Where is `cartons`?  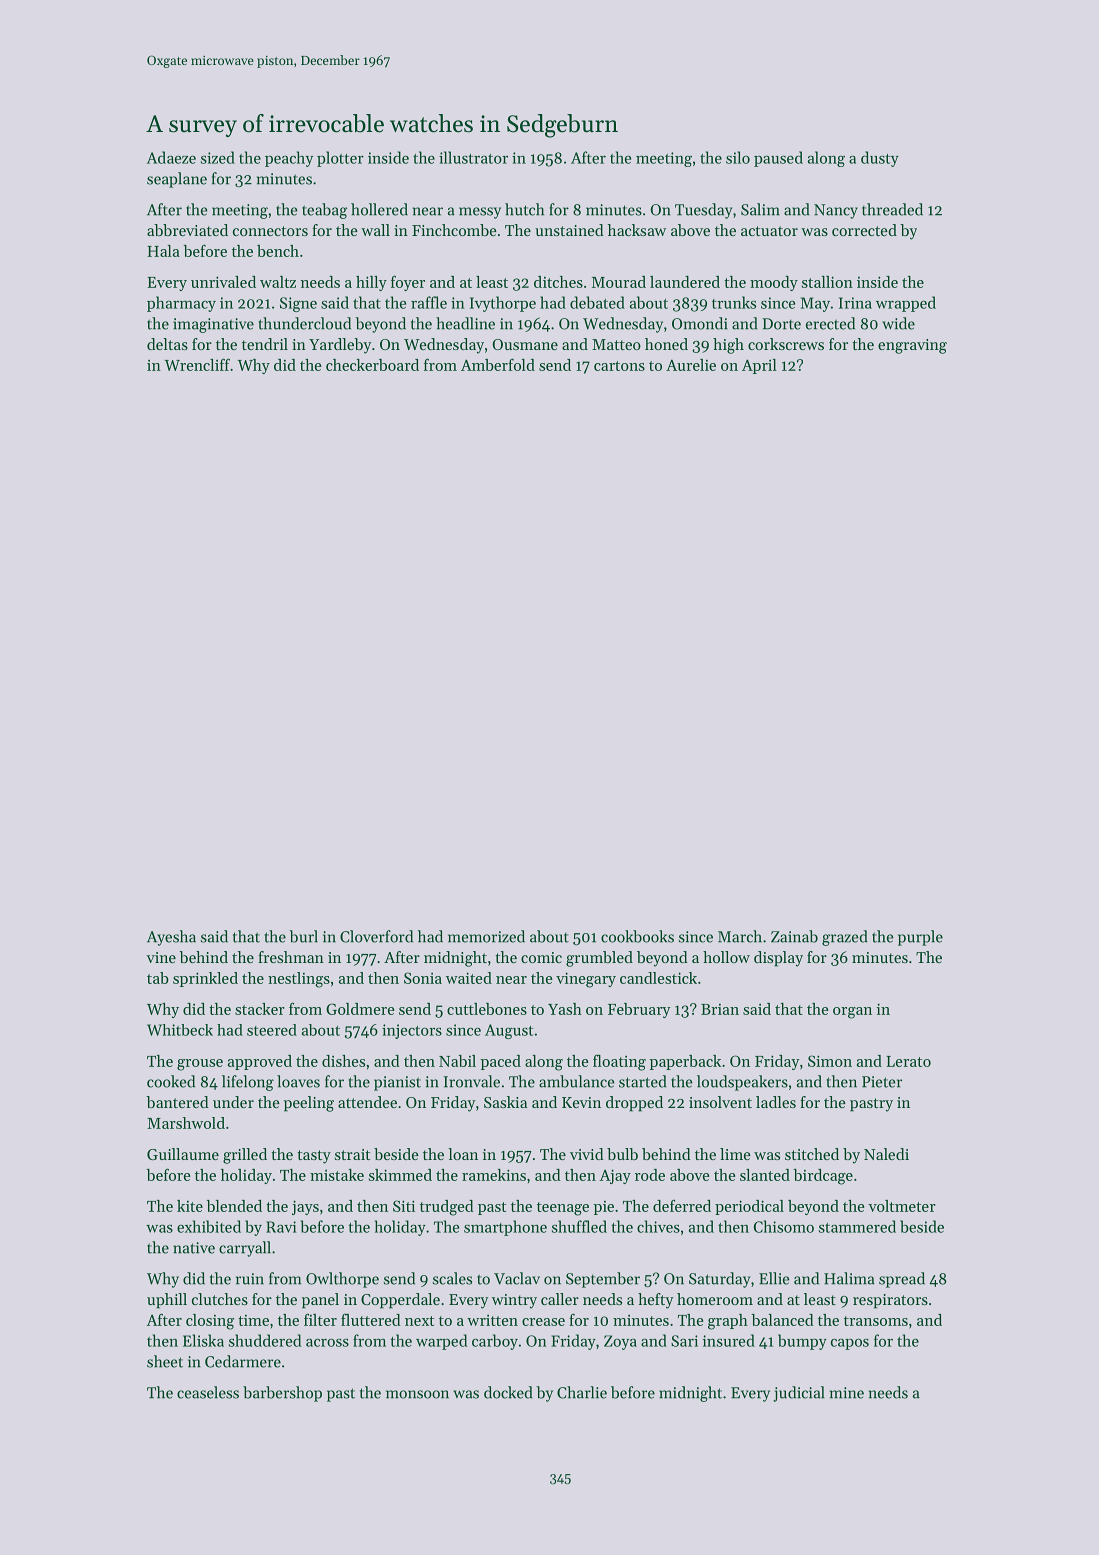 cartons is located at coordinates (619, 366).
